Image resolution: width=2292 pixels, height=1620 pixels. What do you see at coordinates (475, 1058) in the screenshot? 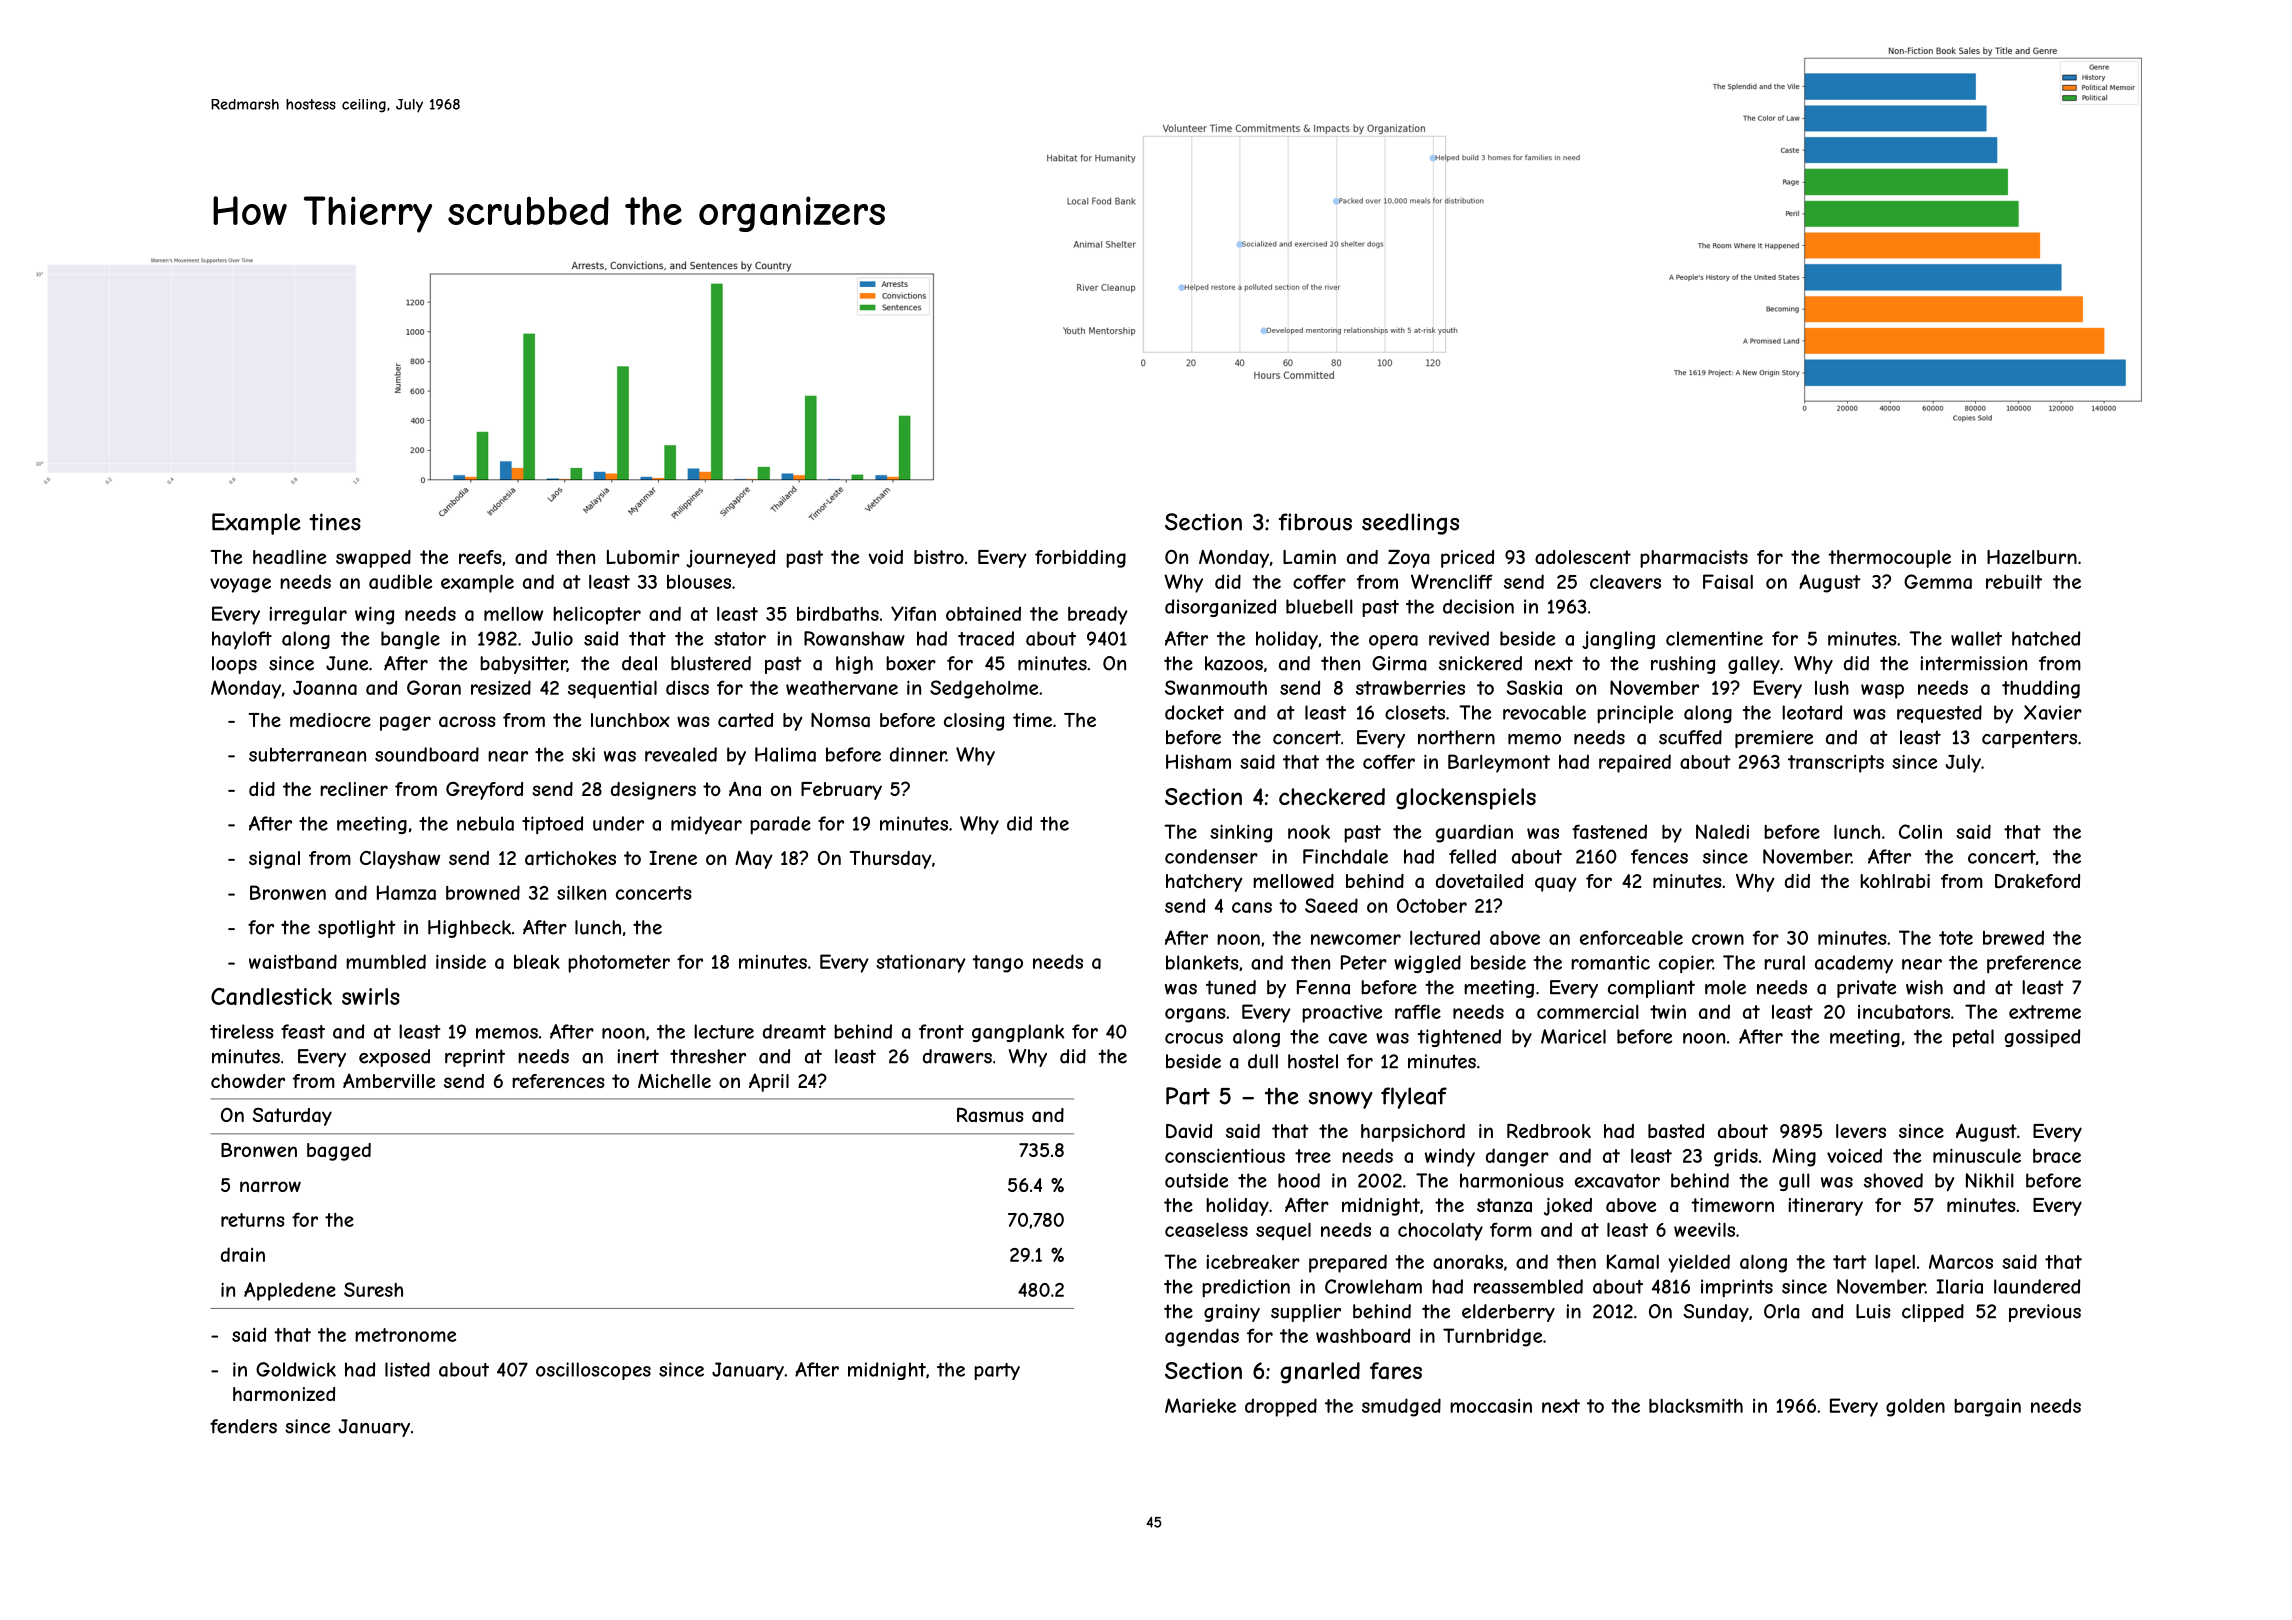
I see `reprint` at bounding box center [475, 1058].
